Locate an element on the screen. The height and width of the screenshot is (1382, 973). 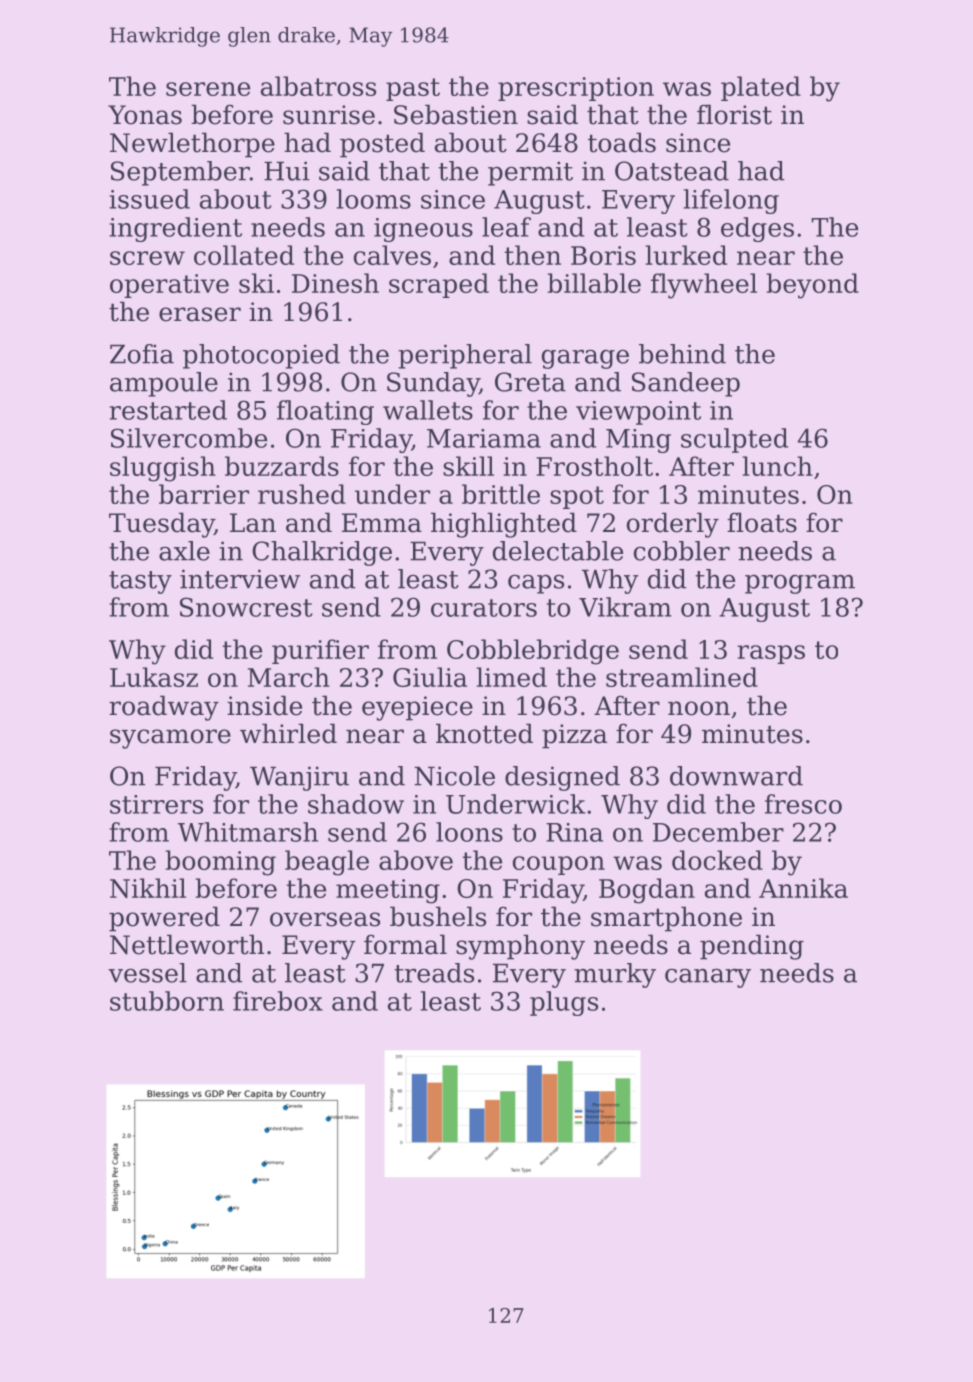
powered is located at coordinates (164, 919).
